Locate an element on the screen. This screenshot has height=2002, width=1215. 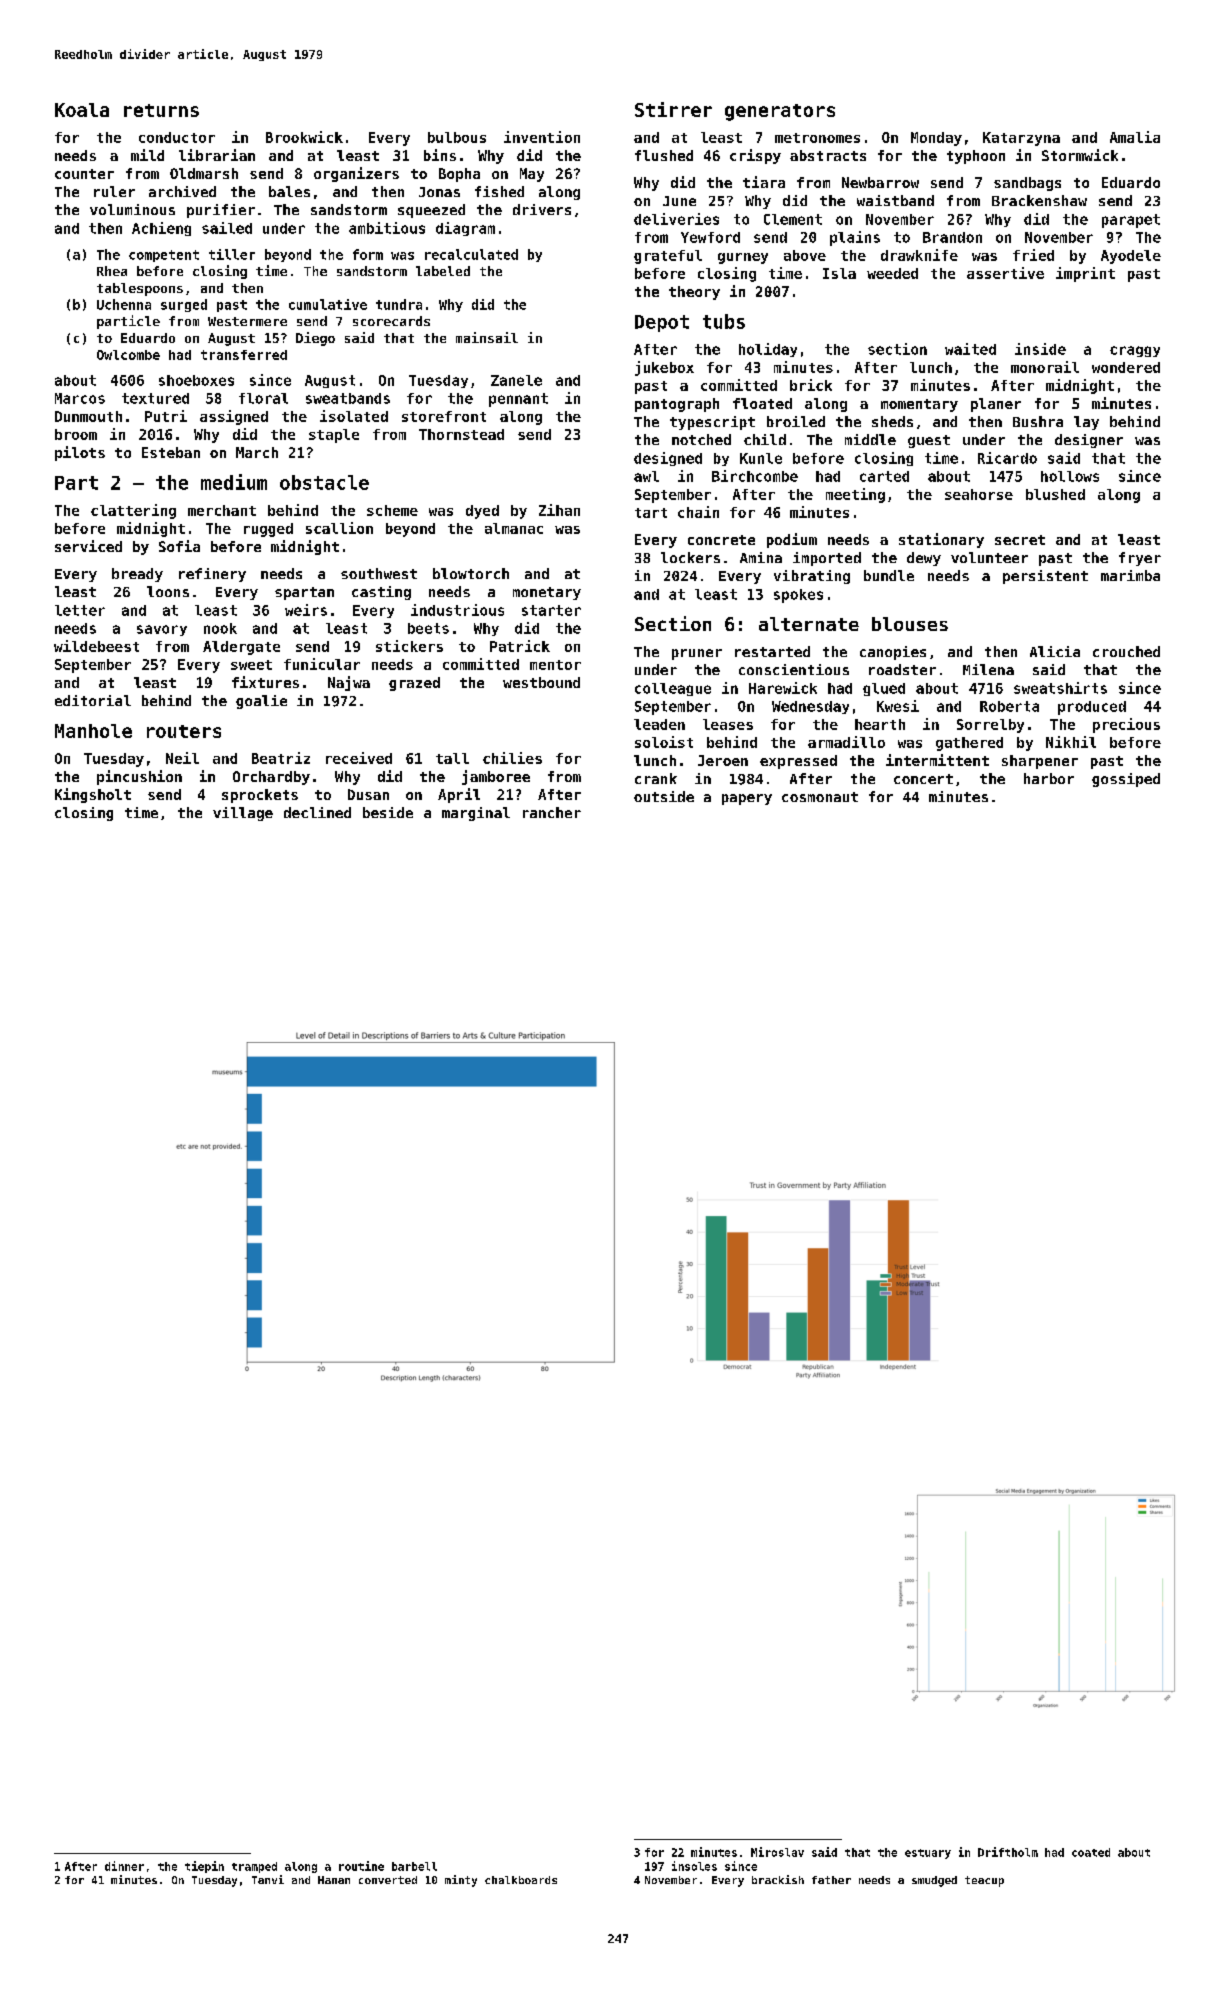
invention is located at coordinates (542, 137).
